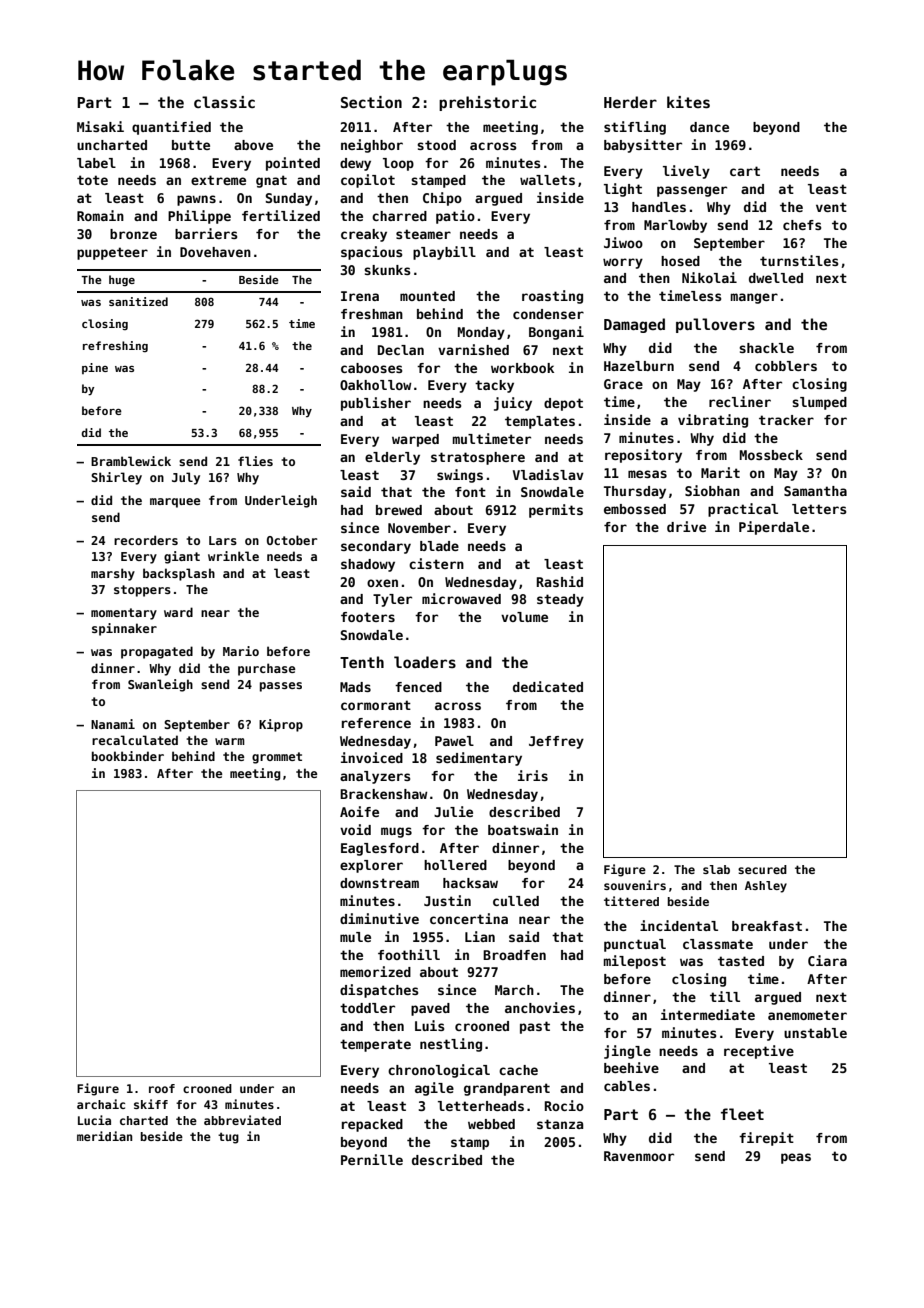 Image resolution: width=924 pixels, height=1308 pixels. What do you see at coordinates (215, 252) in the page?
I see `Dovehaven` at bounding box center [215, 252].
